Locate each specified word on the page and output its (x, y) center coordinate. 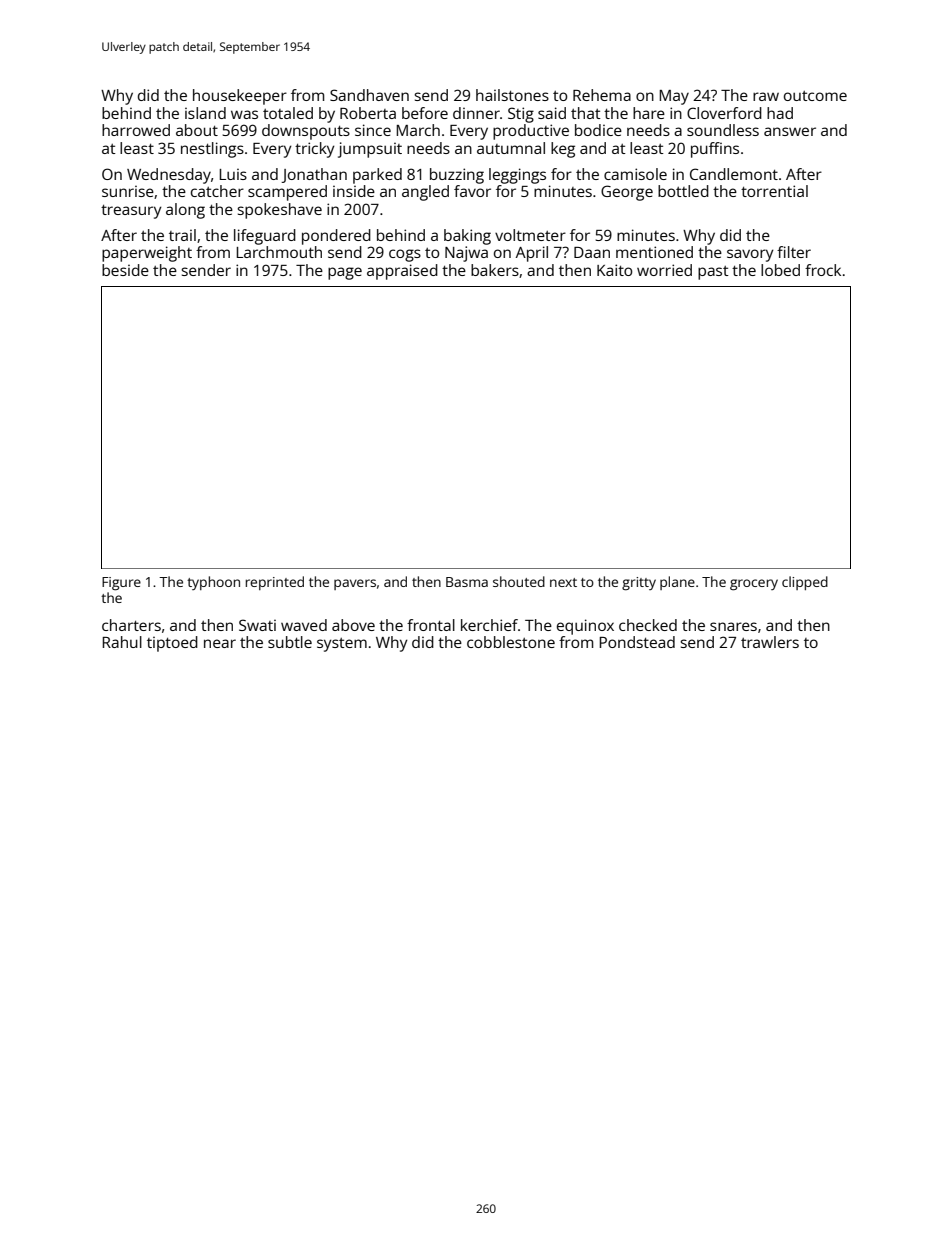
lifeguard (265, 237)
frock (823, 270)
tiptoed (172, 644)
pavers (355, 584)
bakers (495, 270)
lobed (780, 270)
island (205, 113)
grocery (754, 585)
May (674, 97)
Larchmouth (279, 252)
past (713, 273)
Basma (467, 582)
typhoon (213, 583)
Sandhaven (369, 95)
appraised (402, 272)
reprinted (275, 583)
